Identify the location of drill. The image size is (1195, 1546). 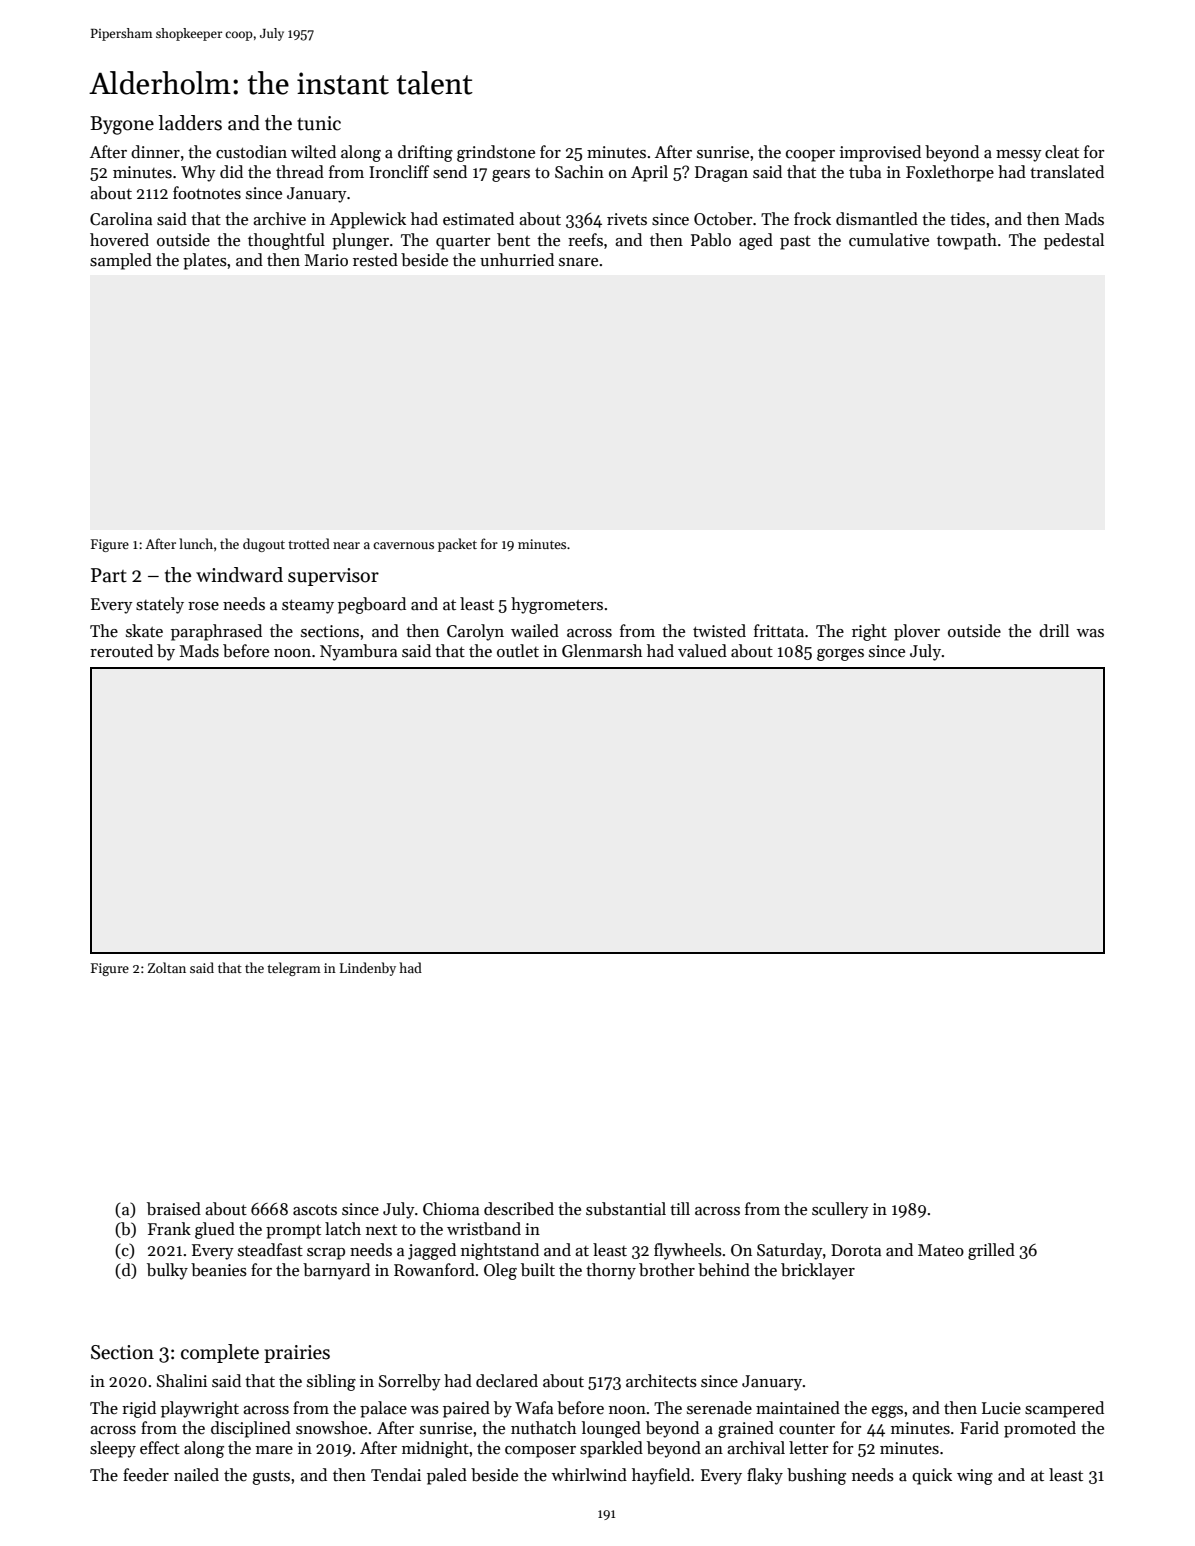
(1054, 630).
